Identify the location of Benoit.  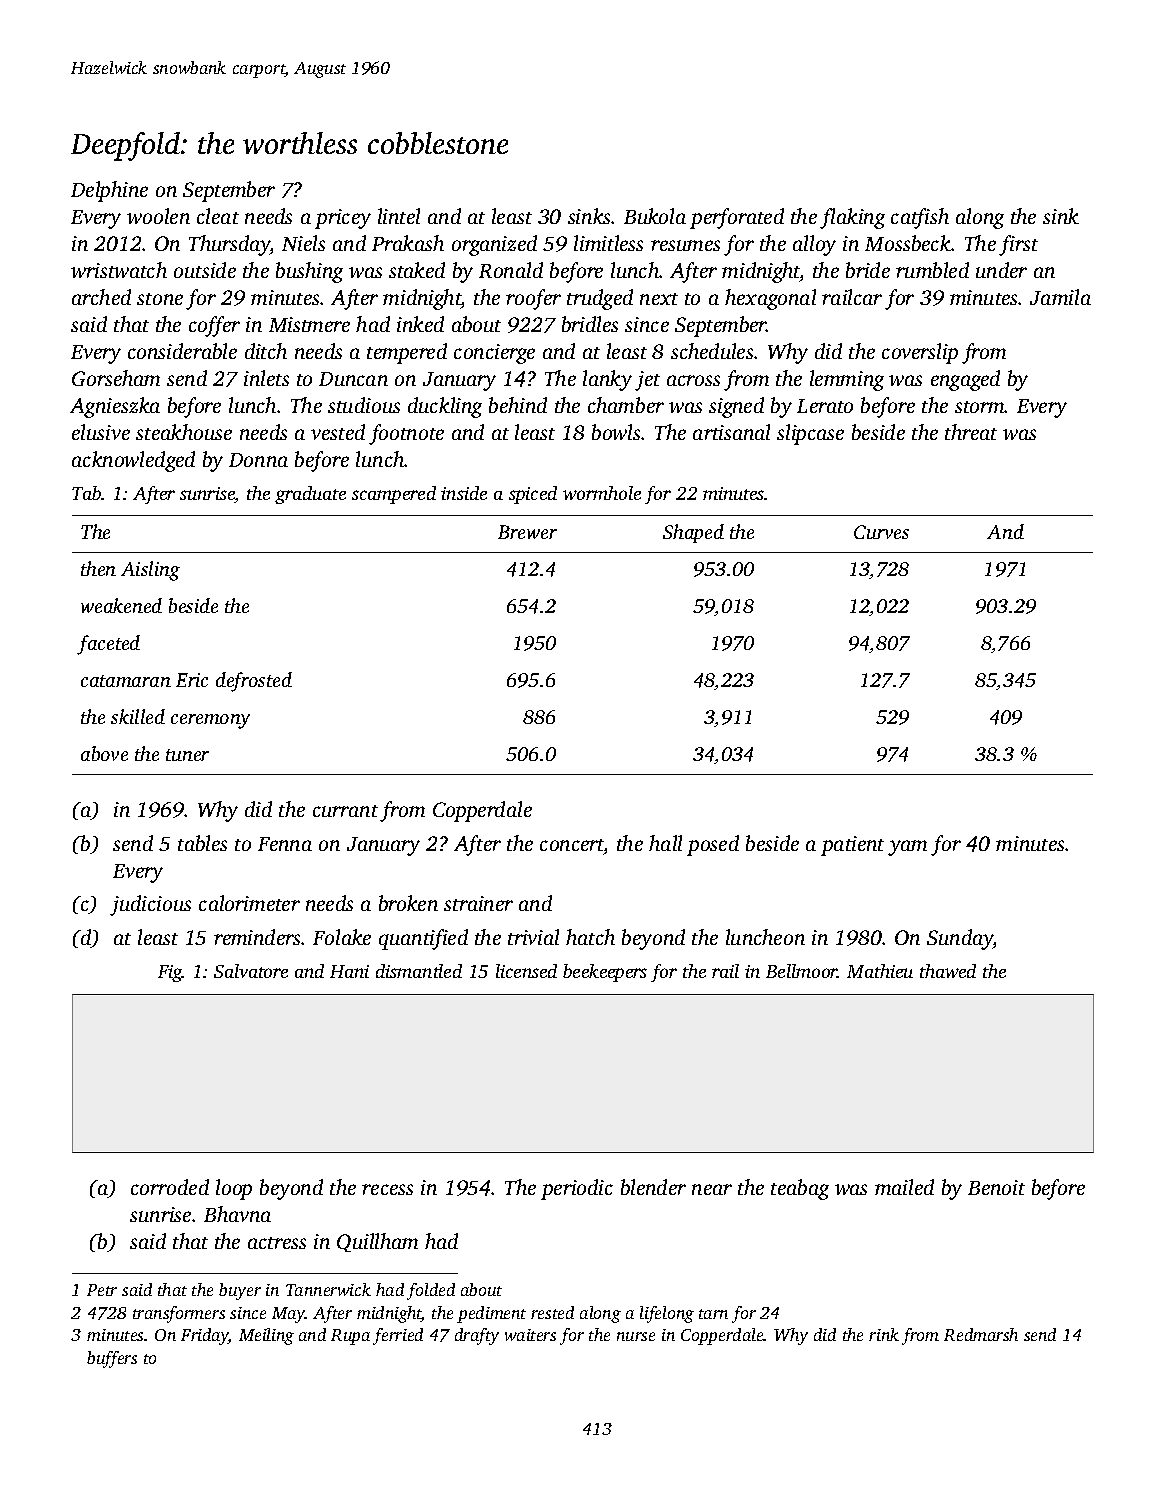
(996, 1187).
